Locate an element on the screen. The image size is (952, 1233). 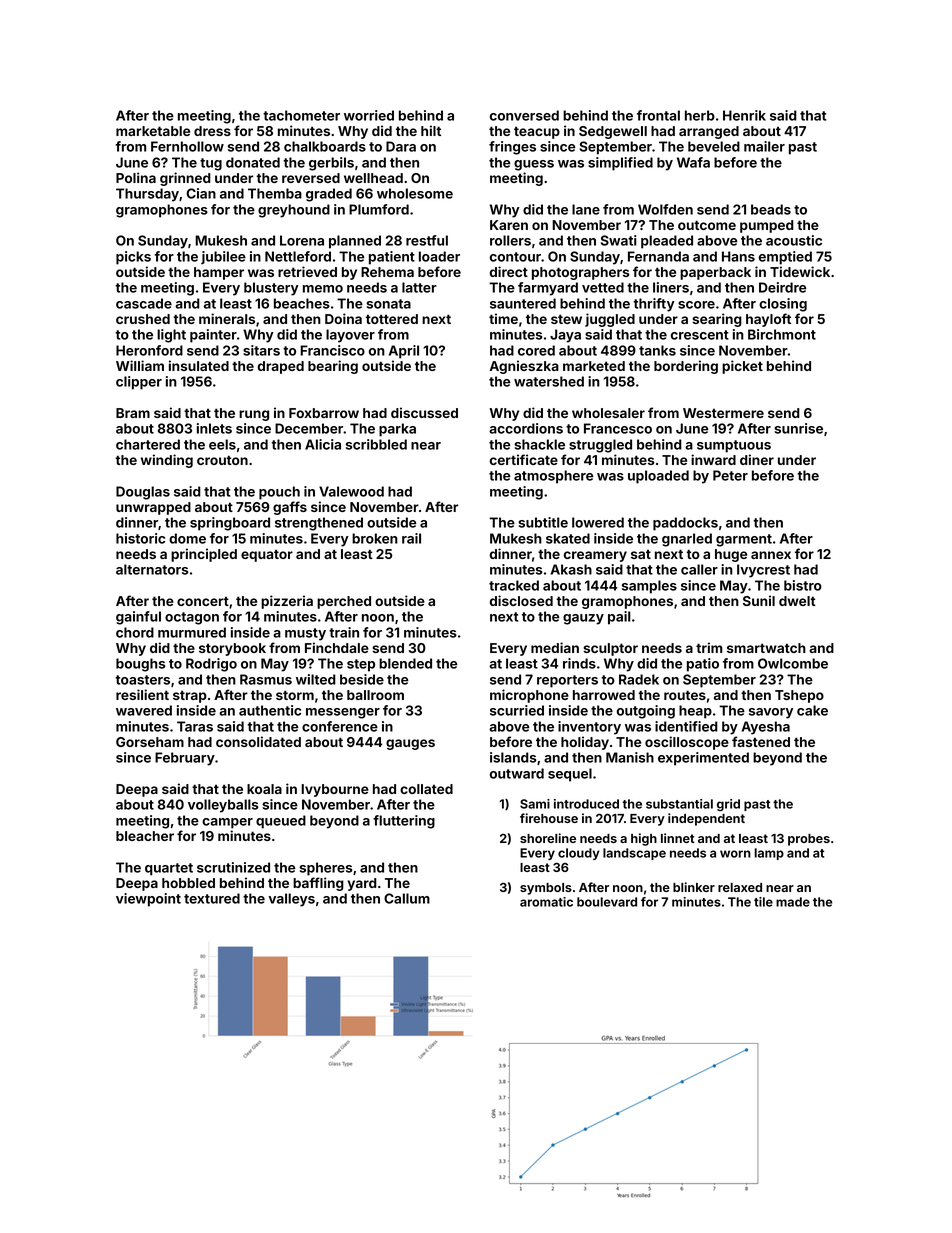
jubilee is located at coordinates (223, 257).
